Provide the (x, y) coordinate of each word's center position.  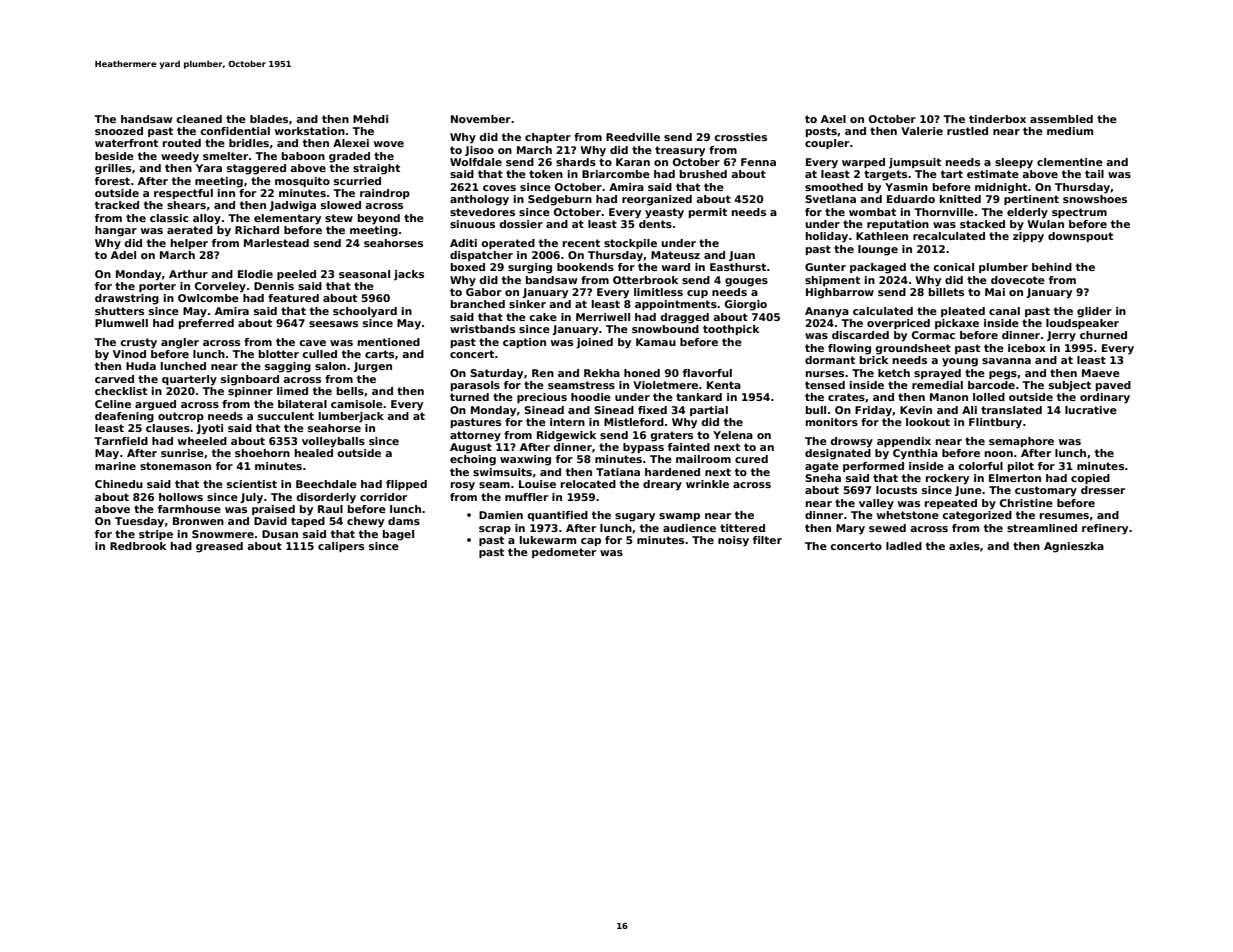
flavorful (707, 373)
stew (339, 218)
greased (219, 547)
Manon (949, 397)
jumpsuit (915, 163)
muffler (526, 497)
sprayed (937, 374)
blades (269, 119)
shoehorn (262, 453)
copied (1090, 479)
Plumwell (121, 323)
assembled (1061, 119)
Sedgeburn (560, 200)
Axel (833, 119)
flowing (849, 349)
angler (180, 343)
